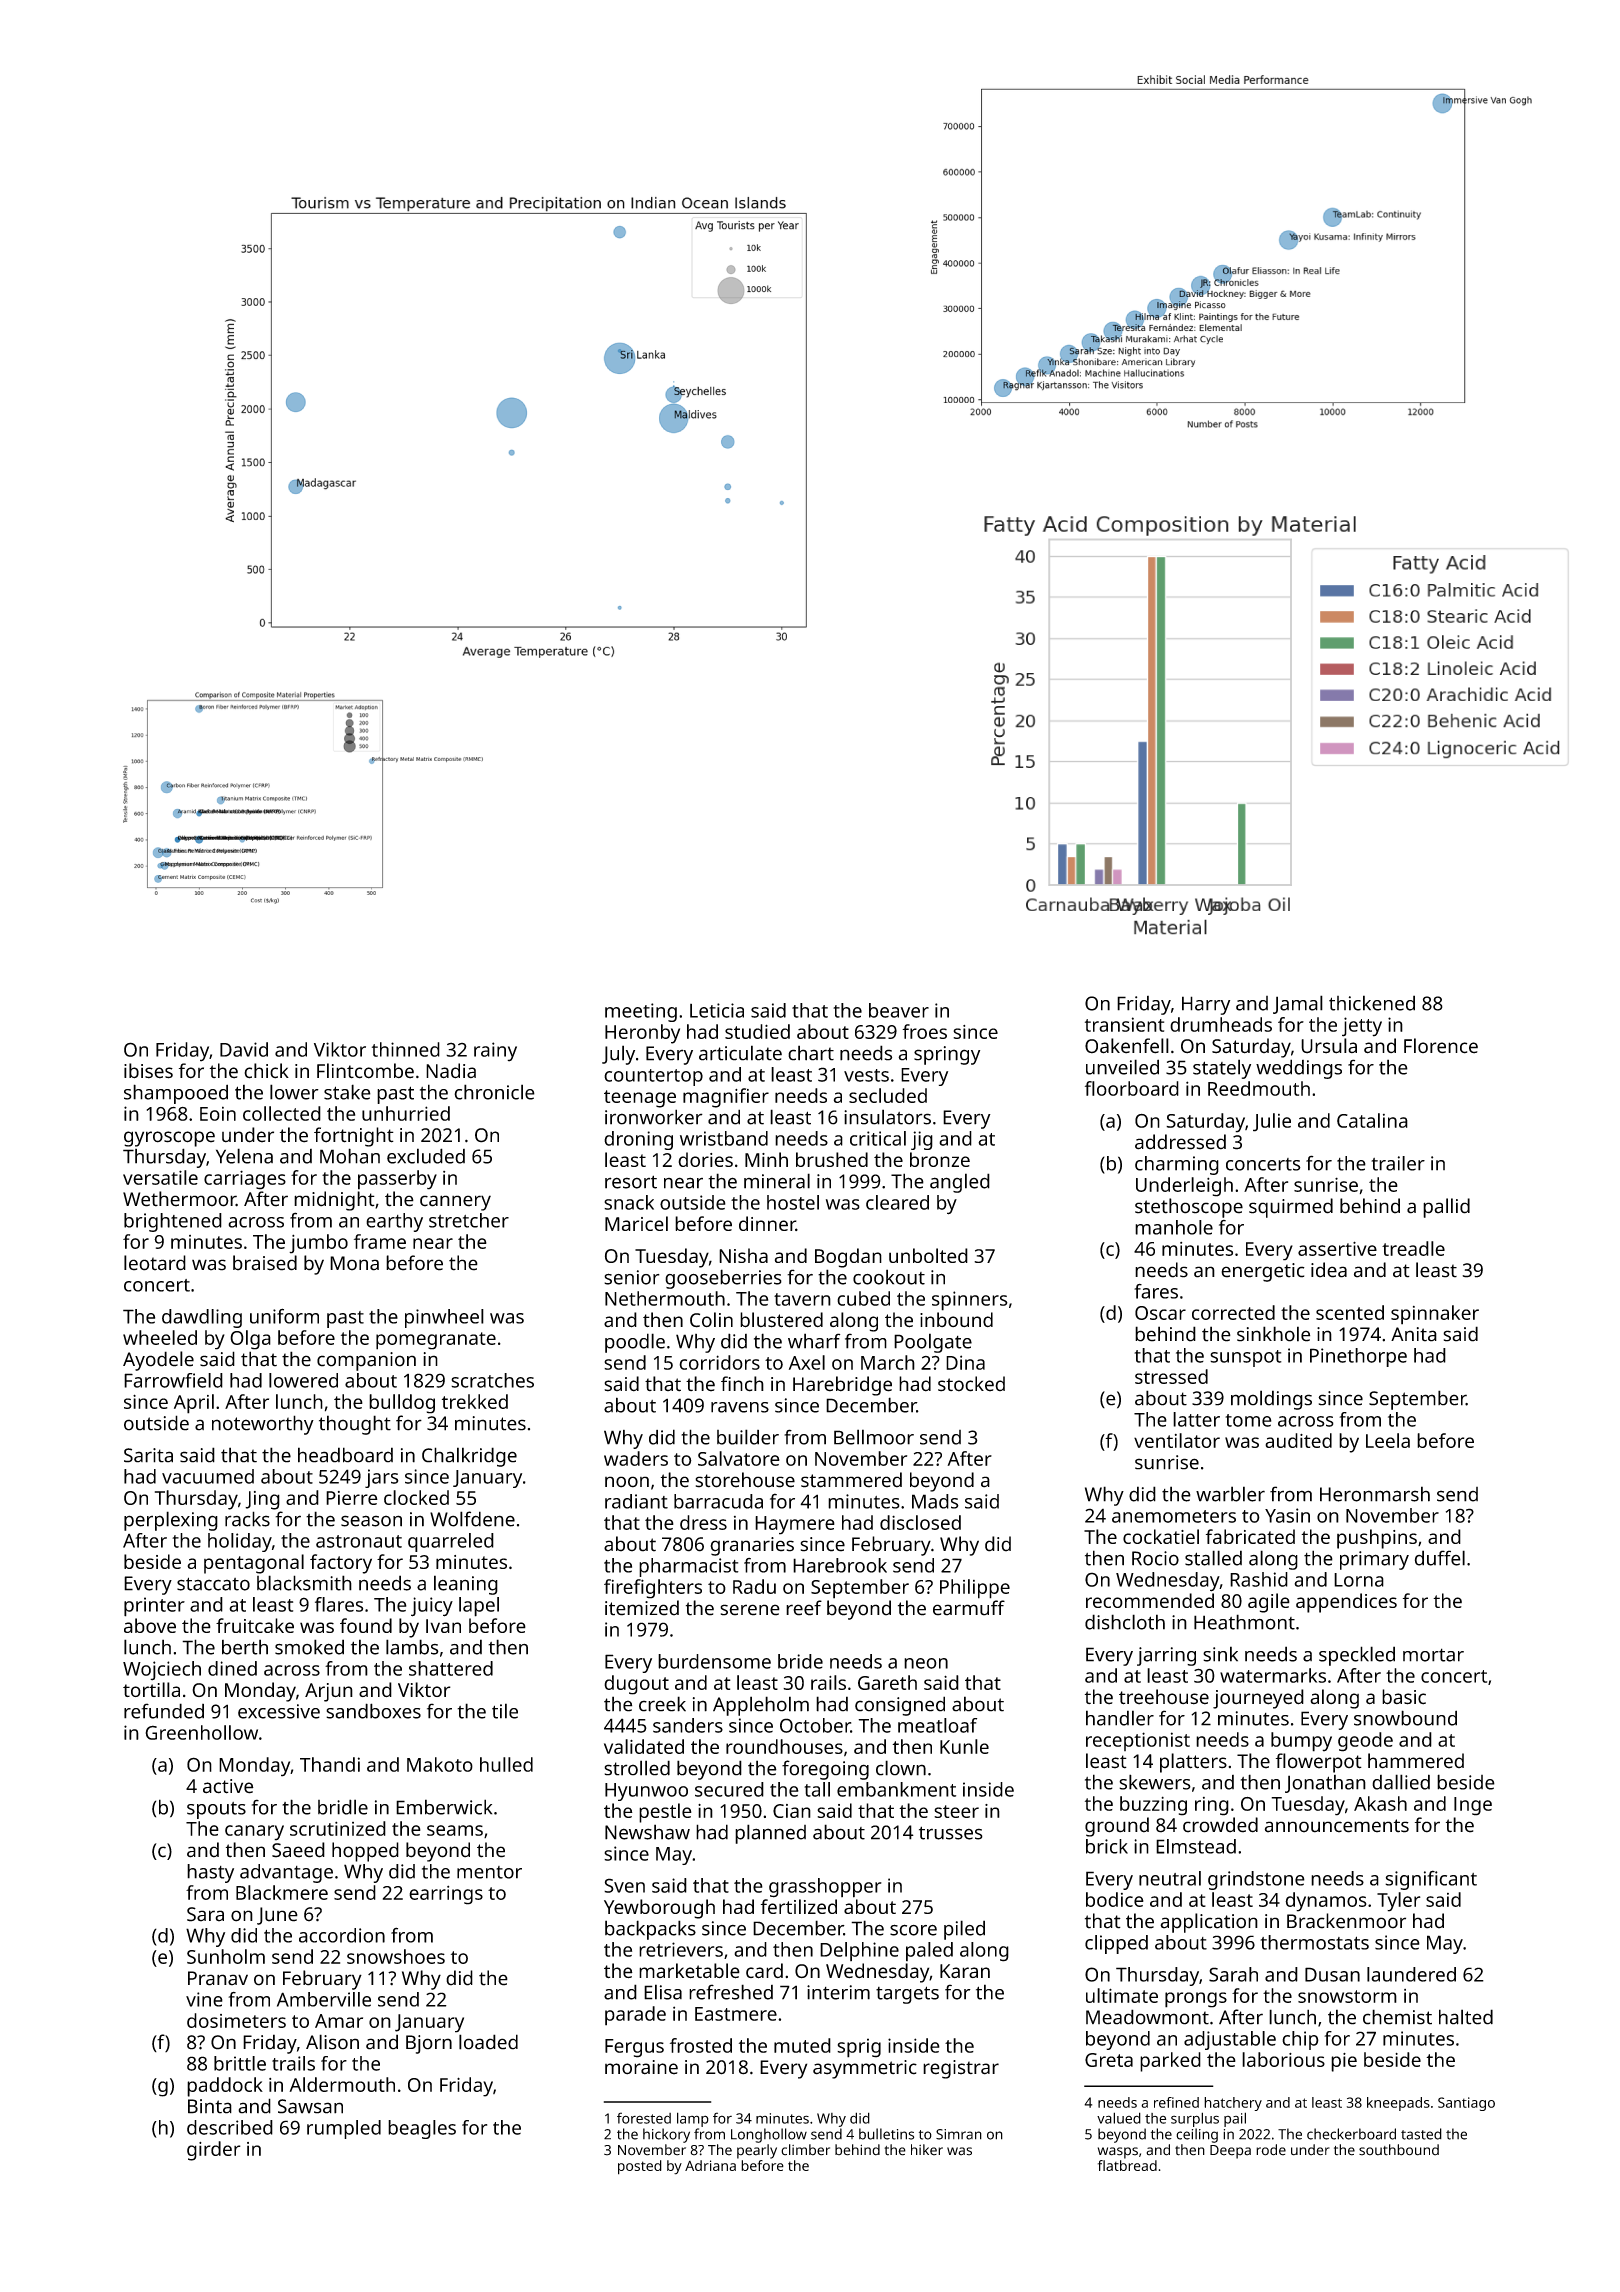 This screenshot has height=2292, width=1620. What do you see at coordinates (970, 1301) in the screenshot?
I see `spinners` at bounding box center [970, 1301].
